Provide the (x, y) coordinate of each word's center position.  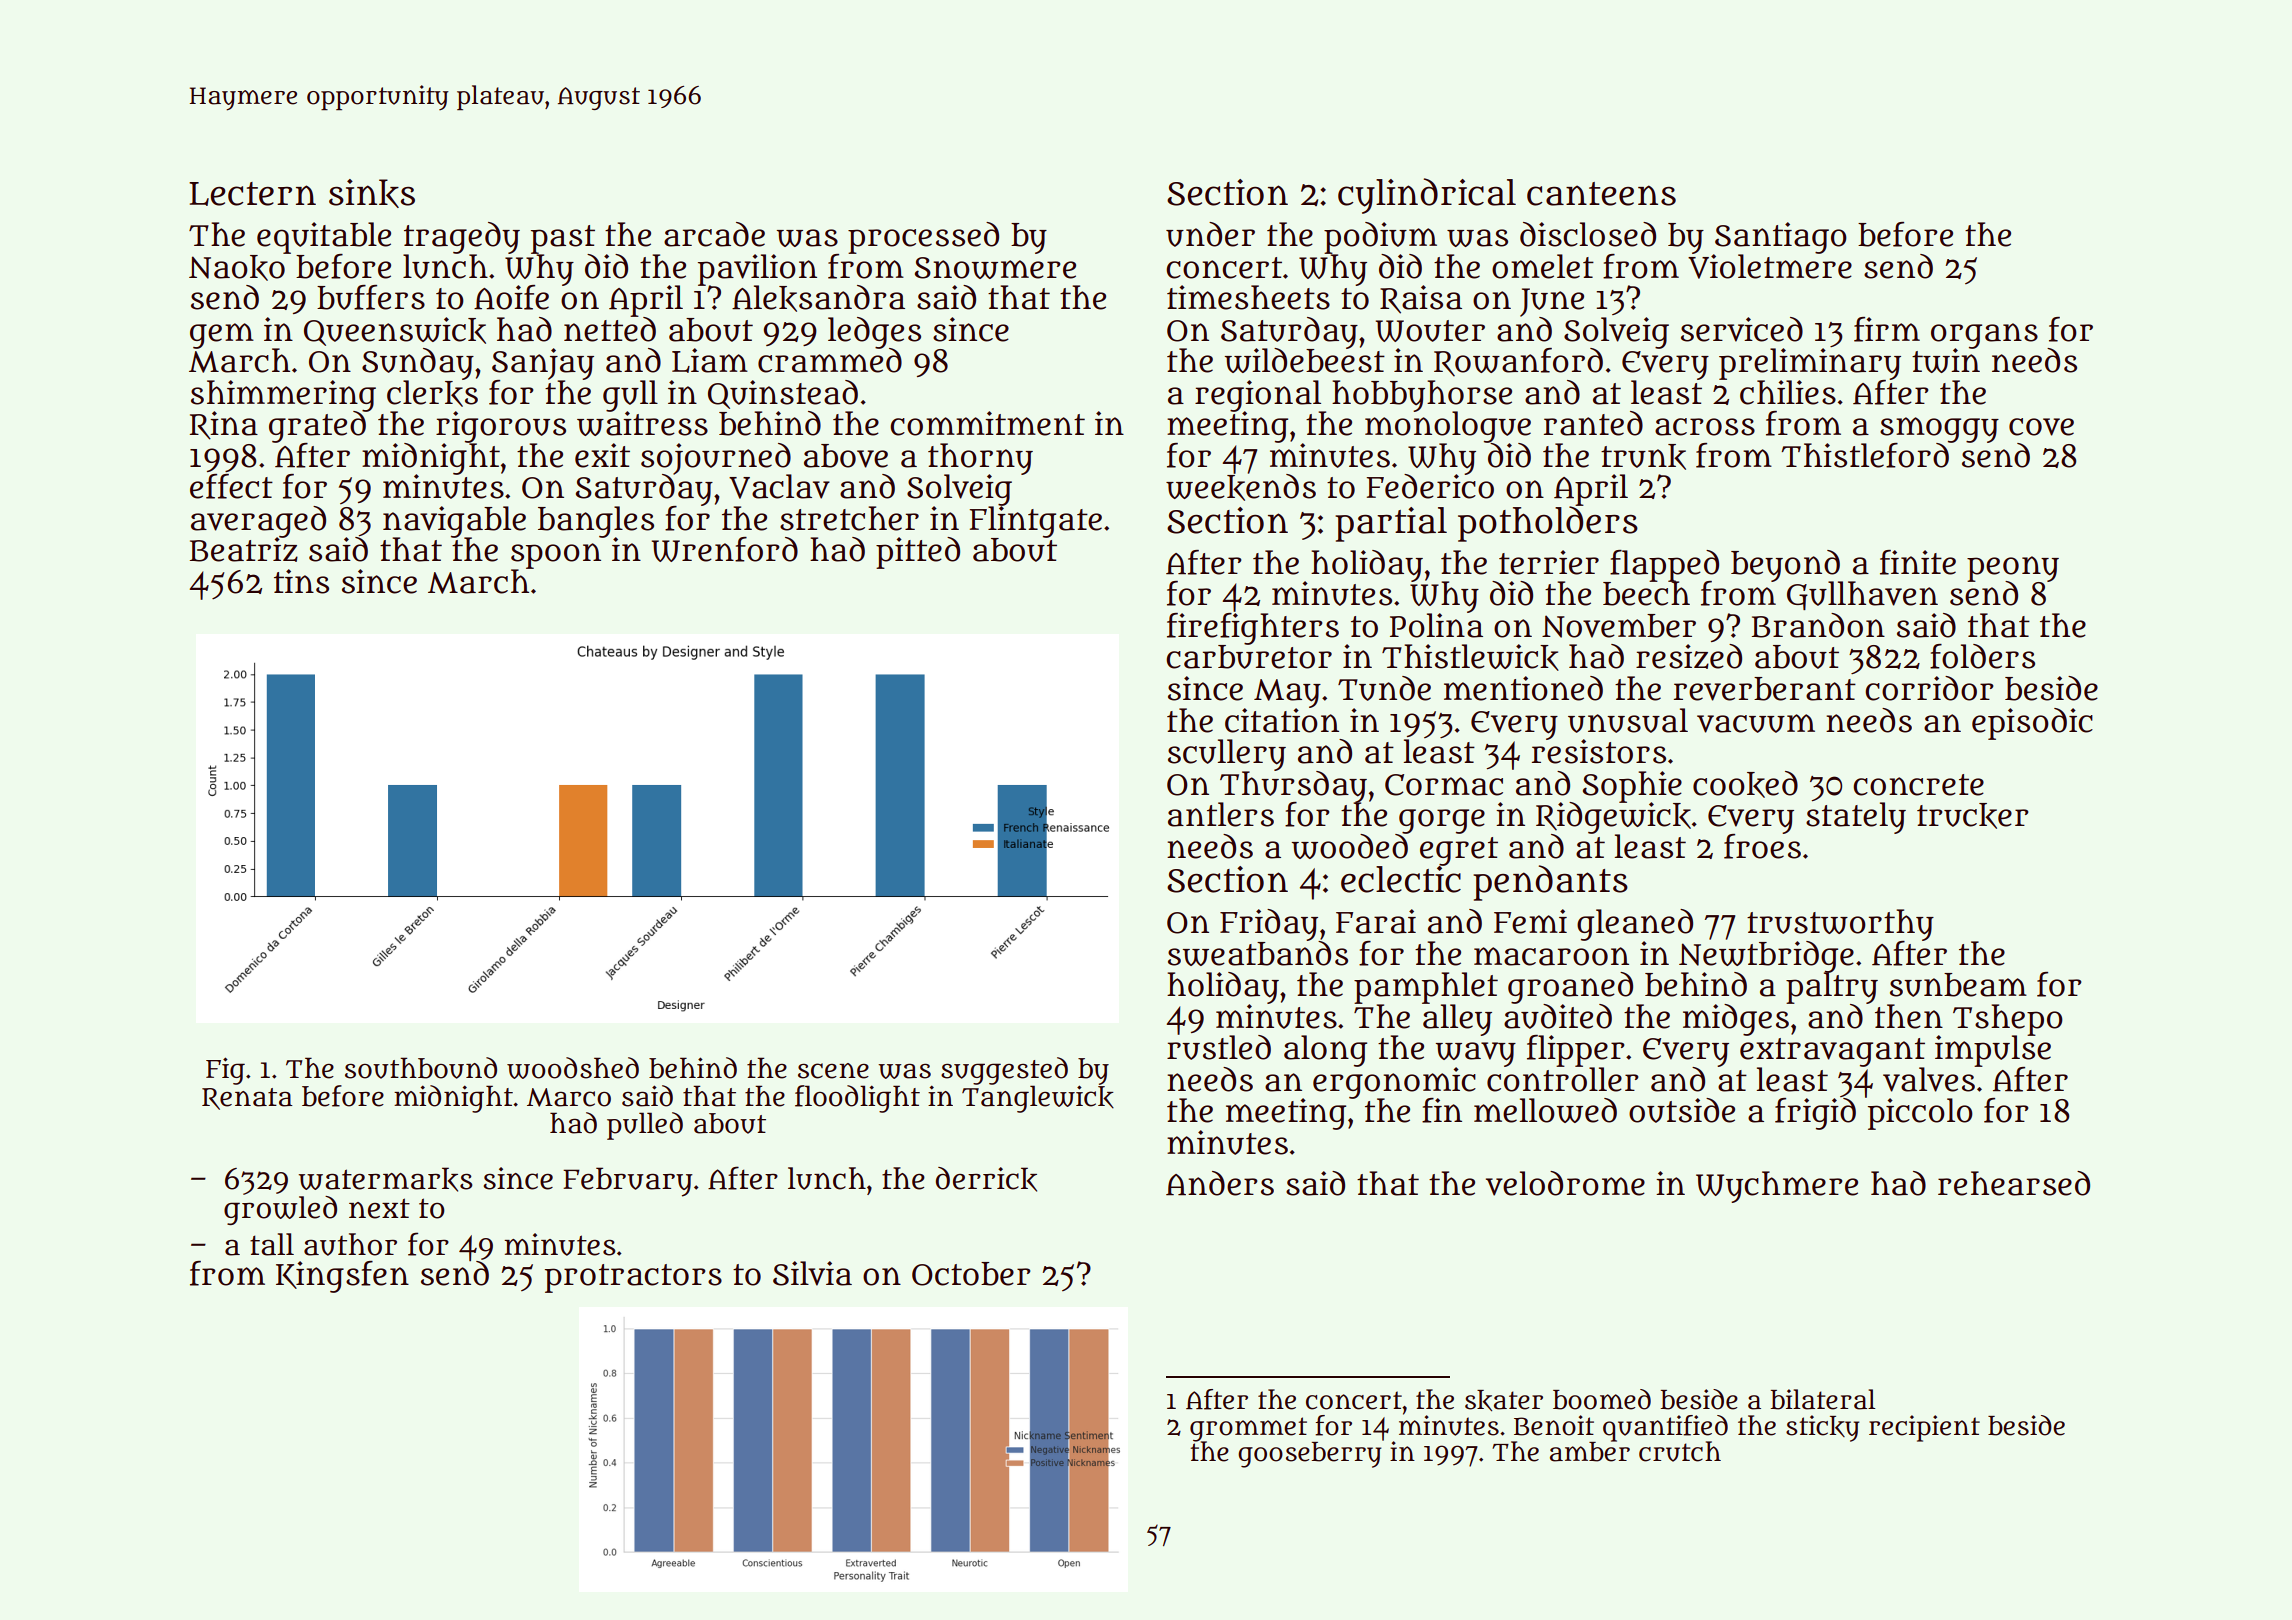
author (350, 1244)
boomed (1602, 1399)
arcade (714, 234)
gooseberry (1309, 1455)
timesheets (1248, 297)
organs (1984, 335)
